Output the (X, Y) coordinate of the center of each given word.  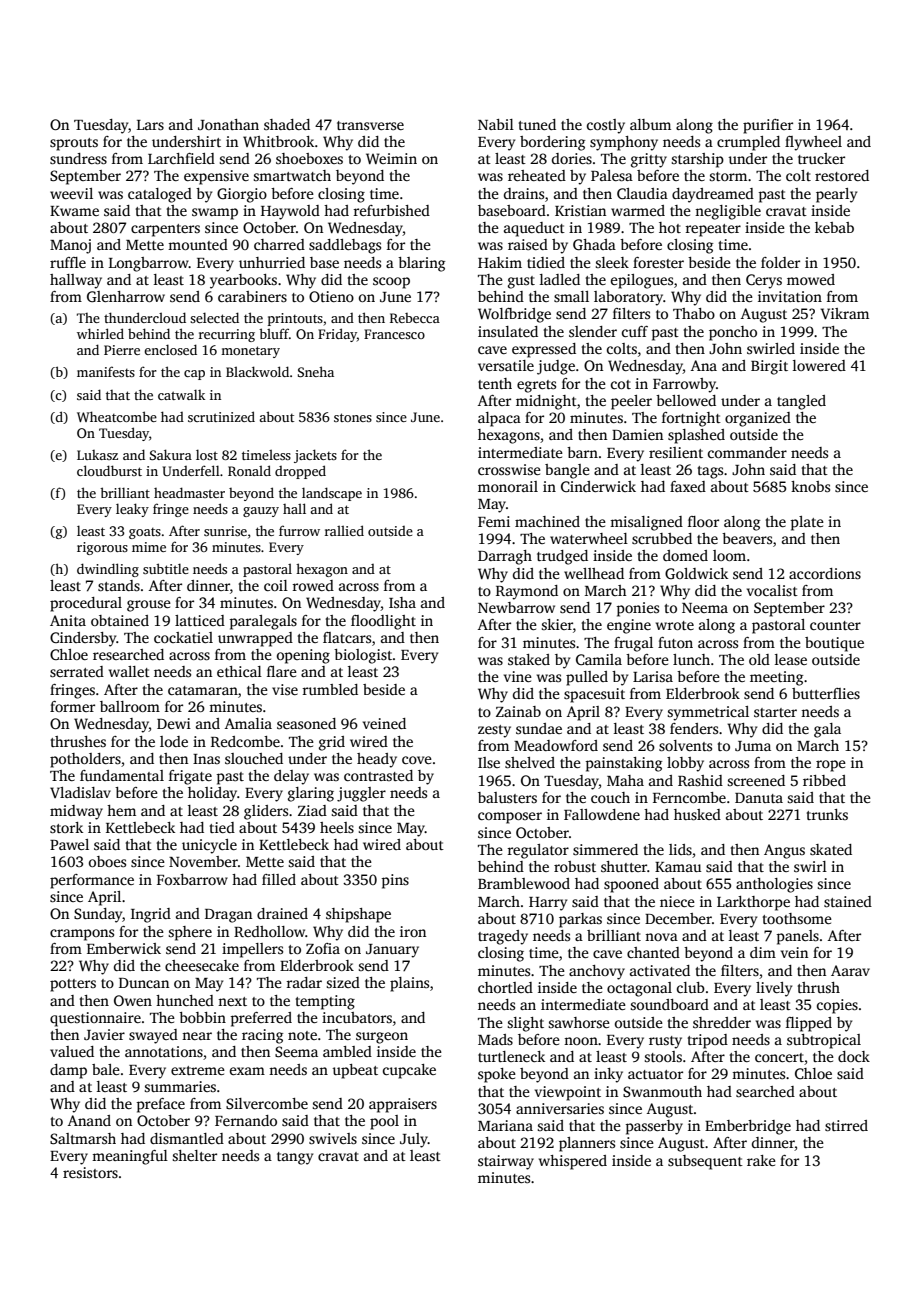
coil (276, 585)
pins (395, 881)
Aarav (850, 970)
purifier (768, 126)
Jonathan (228, 124)
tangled (801, 402)
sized (343, 982)
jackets (315, 456)
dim (763, 952)
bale (106, 1069)
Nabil (496, 124)
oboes (107, 861)
